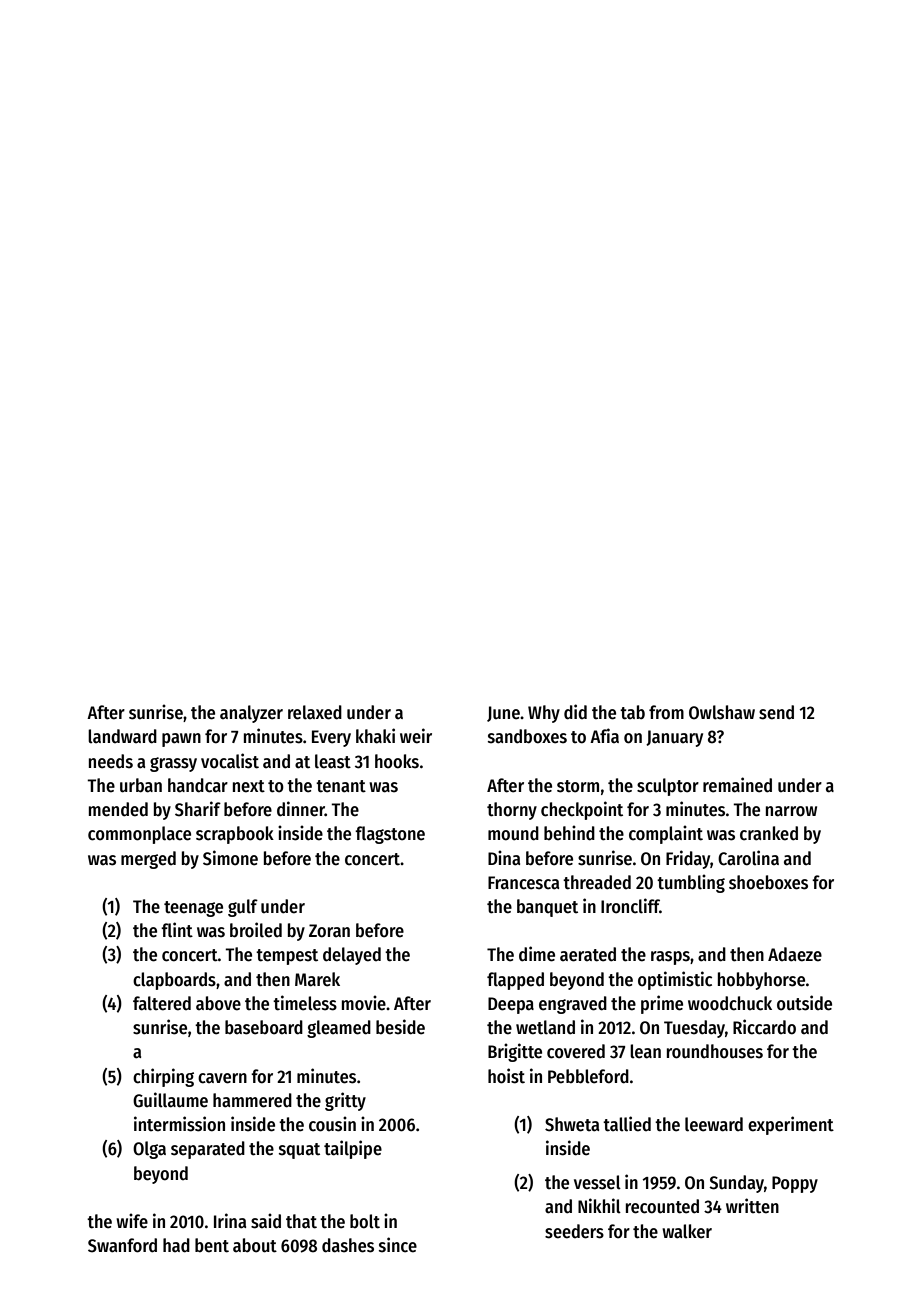  What do you see at coordinates (163, 1077) in the screenshot?
I see `chirping` at bounding box center [163, 1077].
